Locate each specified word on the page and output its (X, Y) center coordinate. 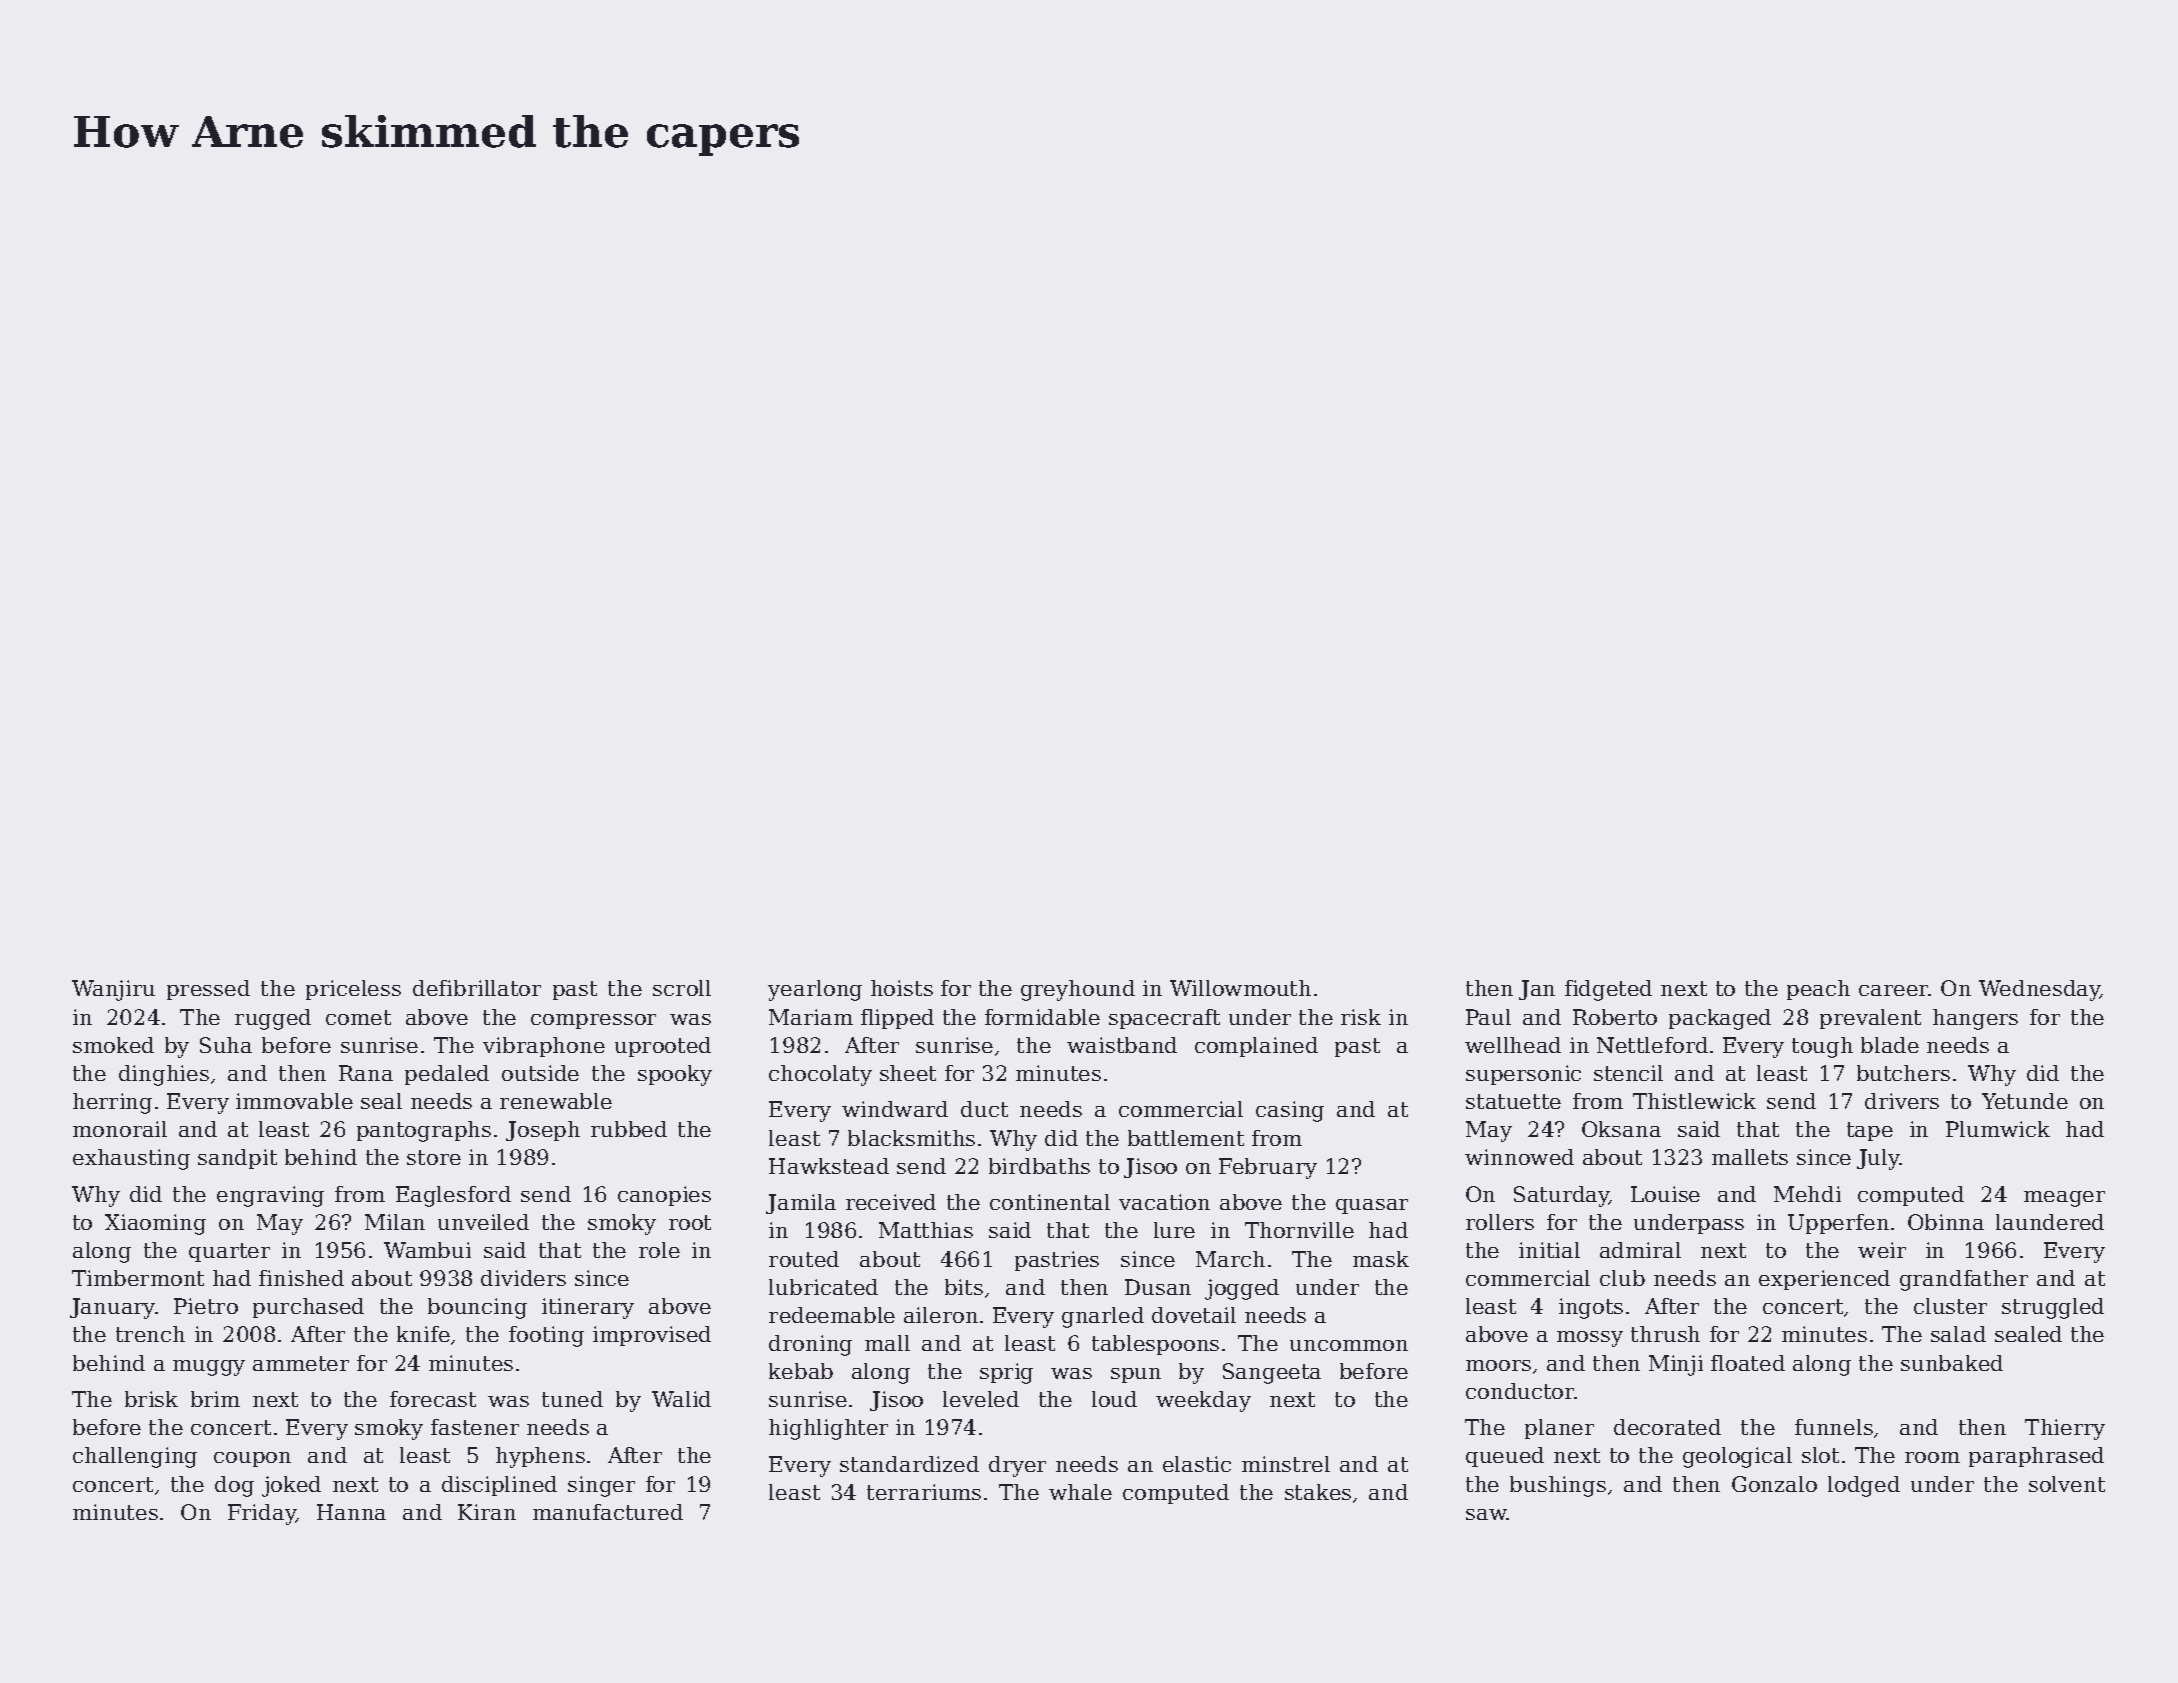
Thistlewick (1694, 1101)
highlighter (828, 1429)
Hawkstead (829, 1166)
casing (1290, 1111)
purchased (308, 1308)
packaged (1720, 1019)
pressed (208, 990)
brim (215, 1399)
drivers (1902, 1101)
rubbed (629, 1129)
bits (964, 1287)
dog (234, 1486)
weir (1882, 1250)
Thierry (2065, 1429)
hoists (902, 988)
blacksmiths (911, 1138)
